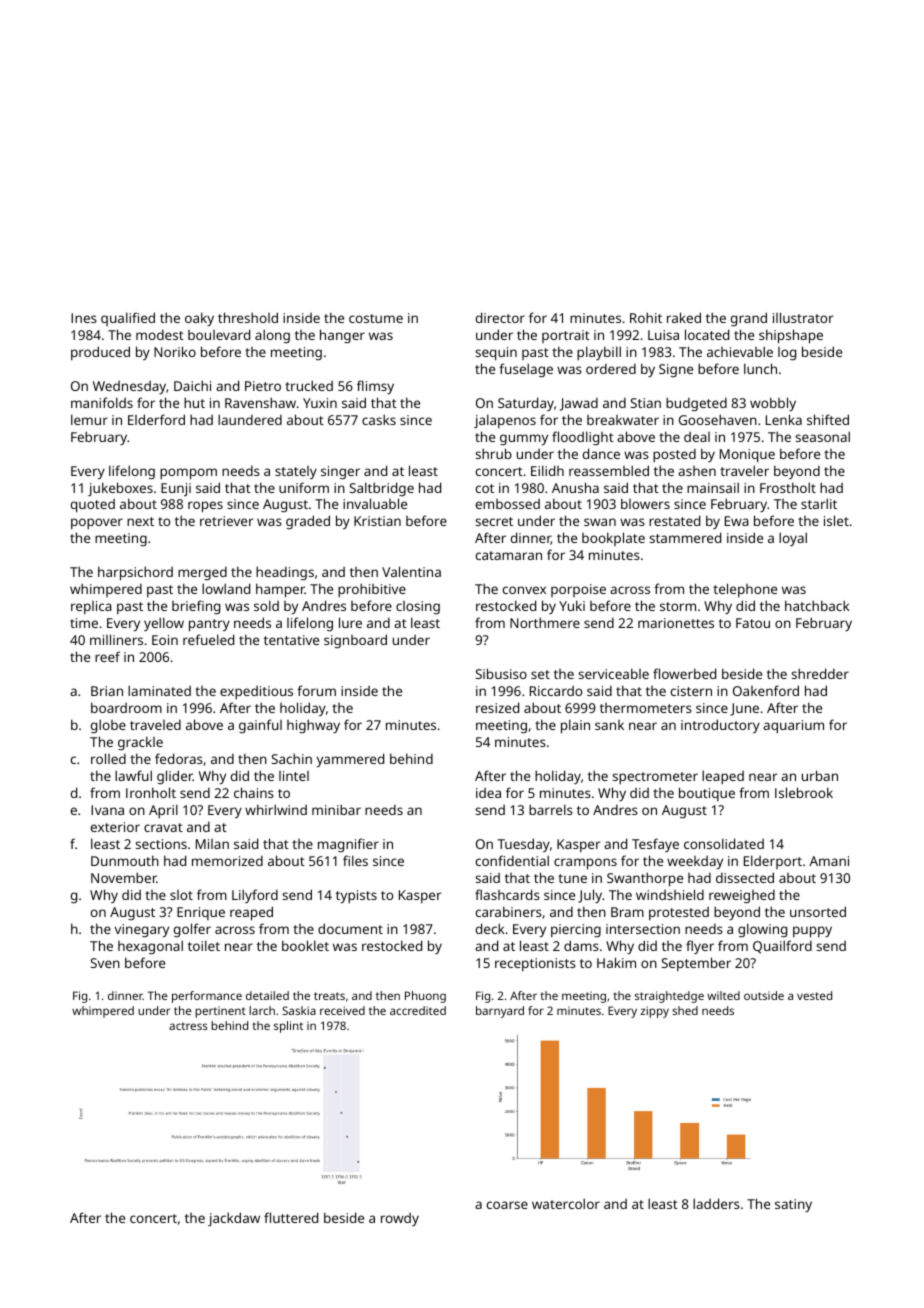  What do you see at coordinates (575, 726) in the screenshot?
I see `plain` at bounding box center [575, 726].
